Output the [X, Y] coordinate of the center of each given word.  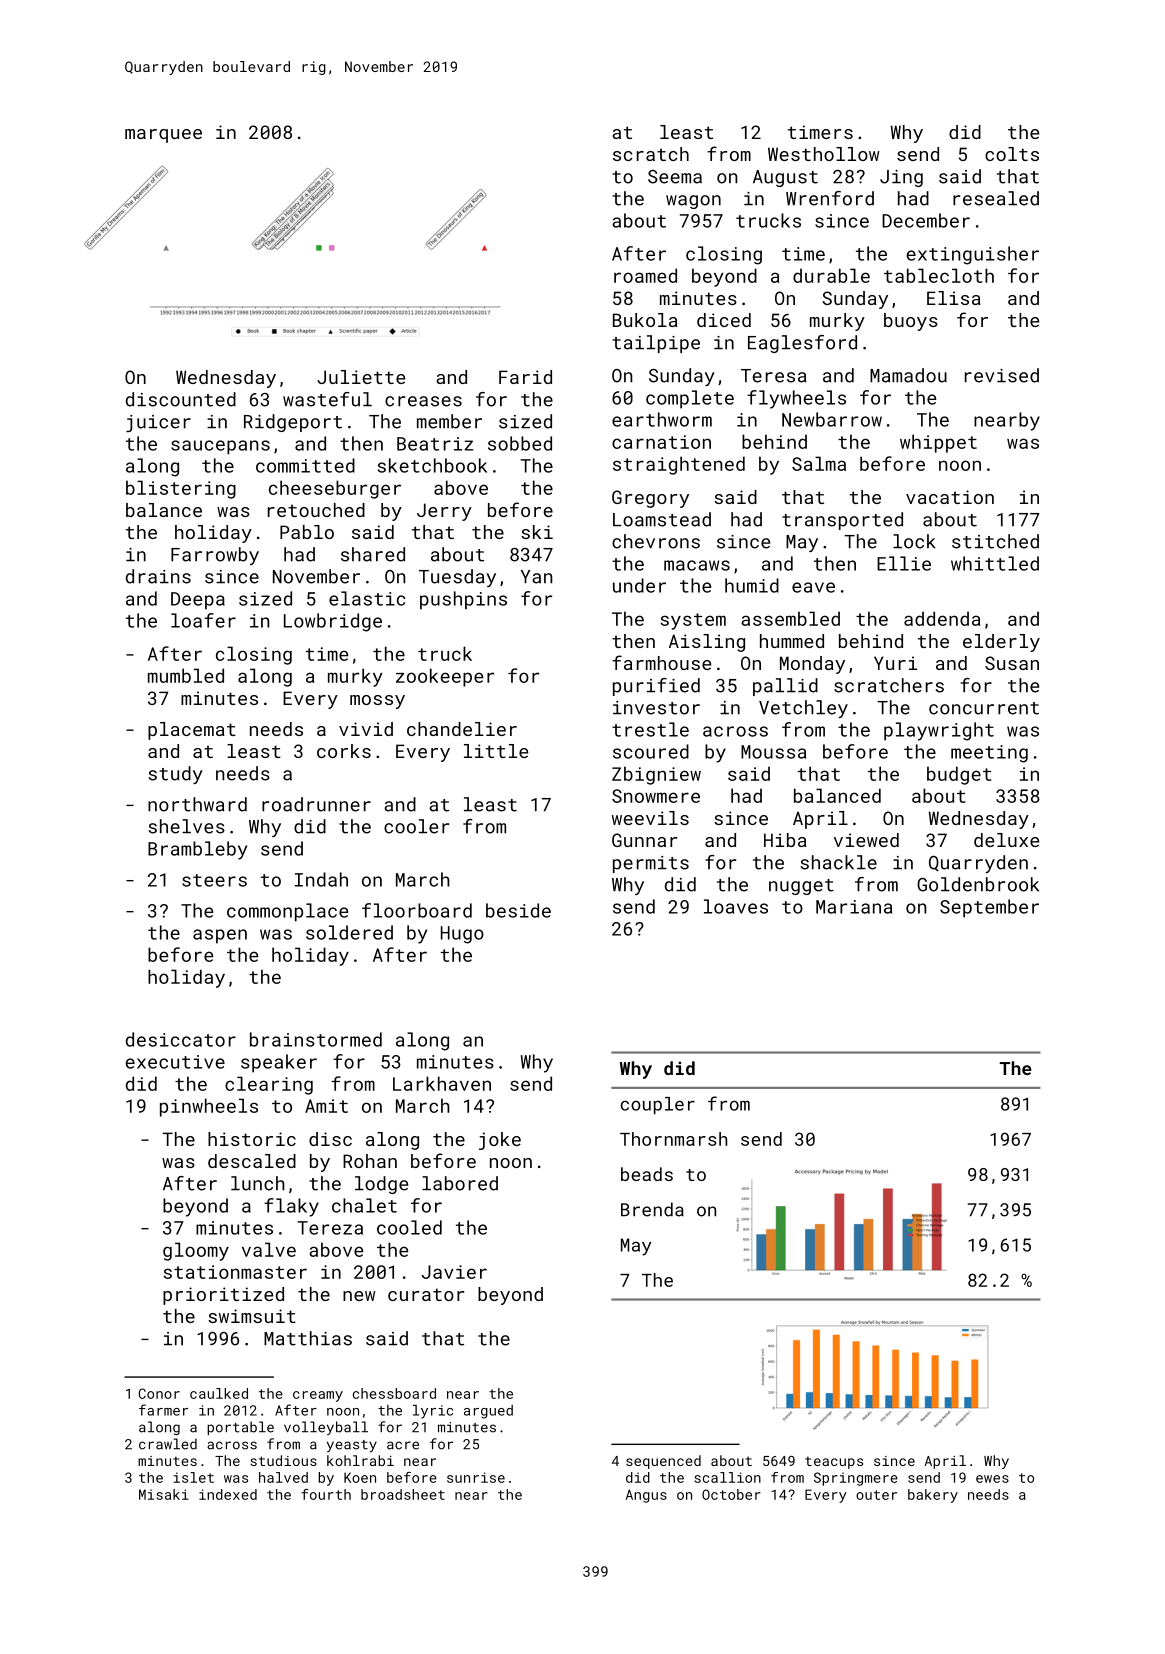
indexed [228, 1494]
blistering [181, 489]
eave [813, 587]
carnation [661, 442]
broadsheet [403, 1494]
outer [876, 1495]
